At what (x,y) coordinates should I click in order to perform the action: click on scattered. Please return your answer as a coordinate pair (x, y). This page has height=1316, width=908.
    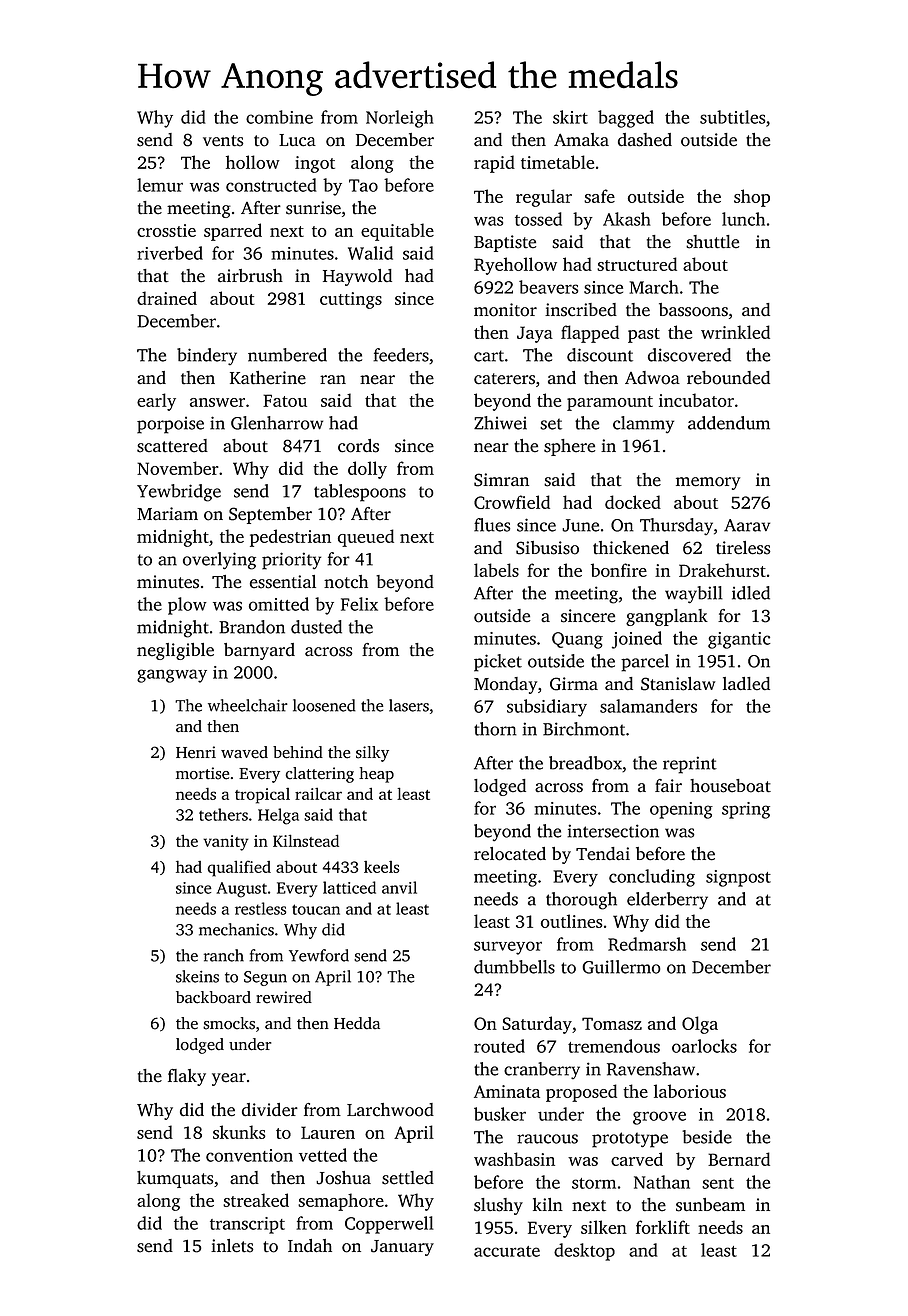
    Looking at the image, I should click on (172, 446).
